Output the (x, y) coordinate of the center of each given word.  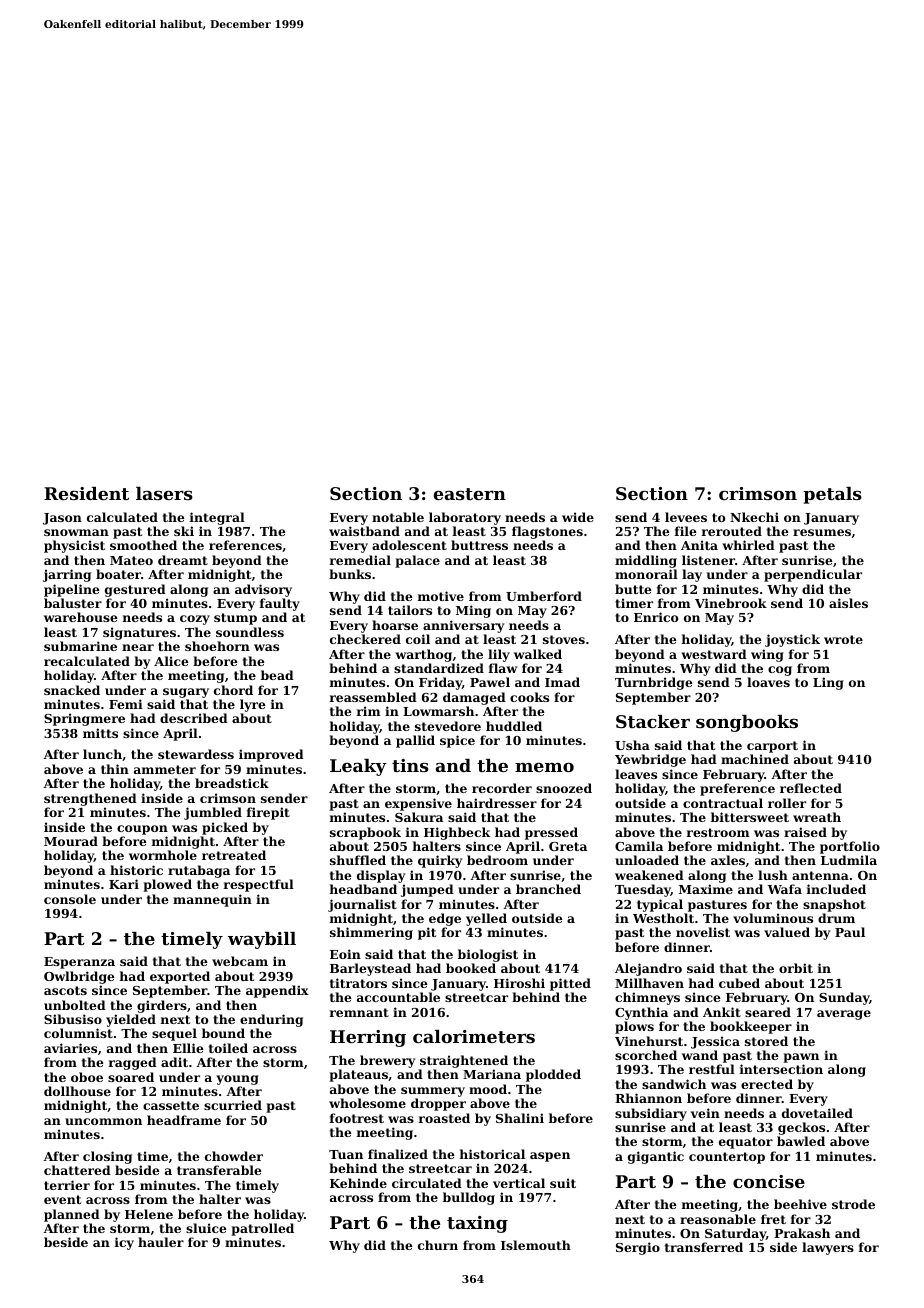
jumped (427, 890)
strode (853, 1204)
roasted (444, 1118)
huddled (514, 726)
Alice (171, 661)
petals (832, 495)
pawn (801, 1058)
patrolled (262, 1229)
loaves (768, 682)
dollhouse (77, 1091)
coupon (142, 830)
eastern (469, 494)
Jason (62, 519)
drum (836, 918)
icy (124, 1243)
